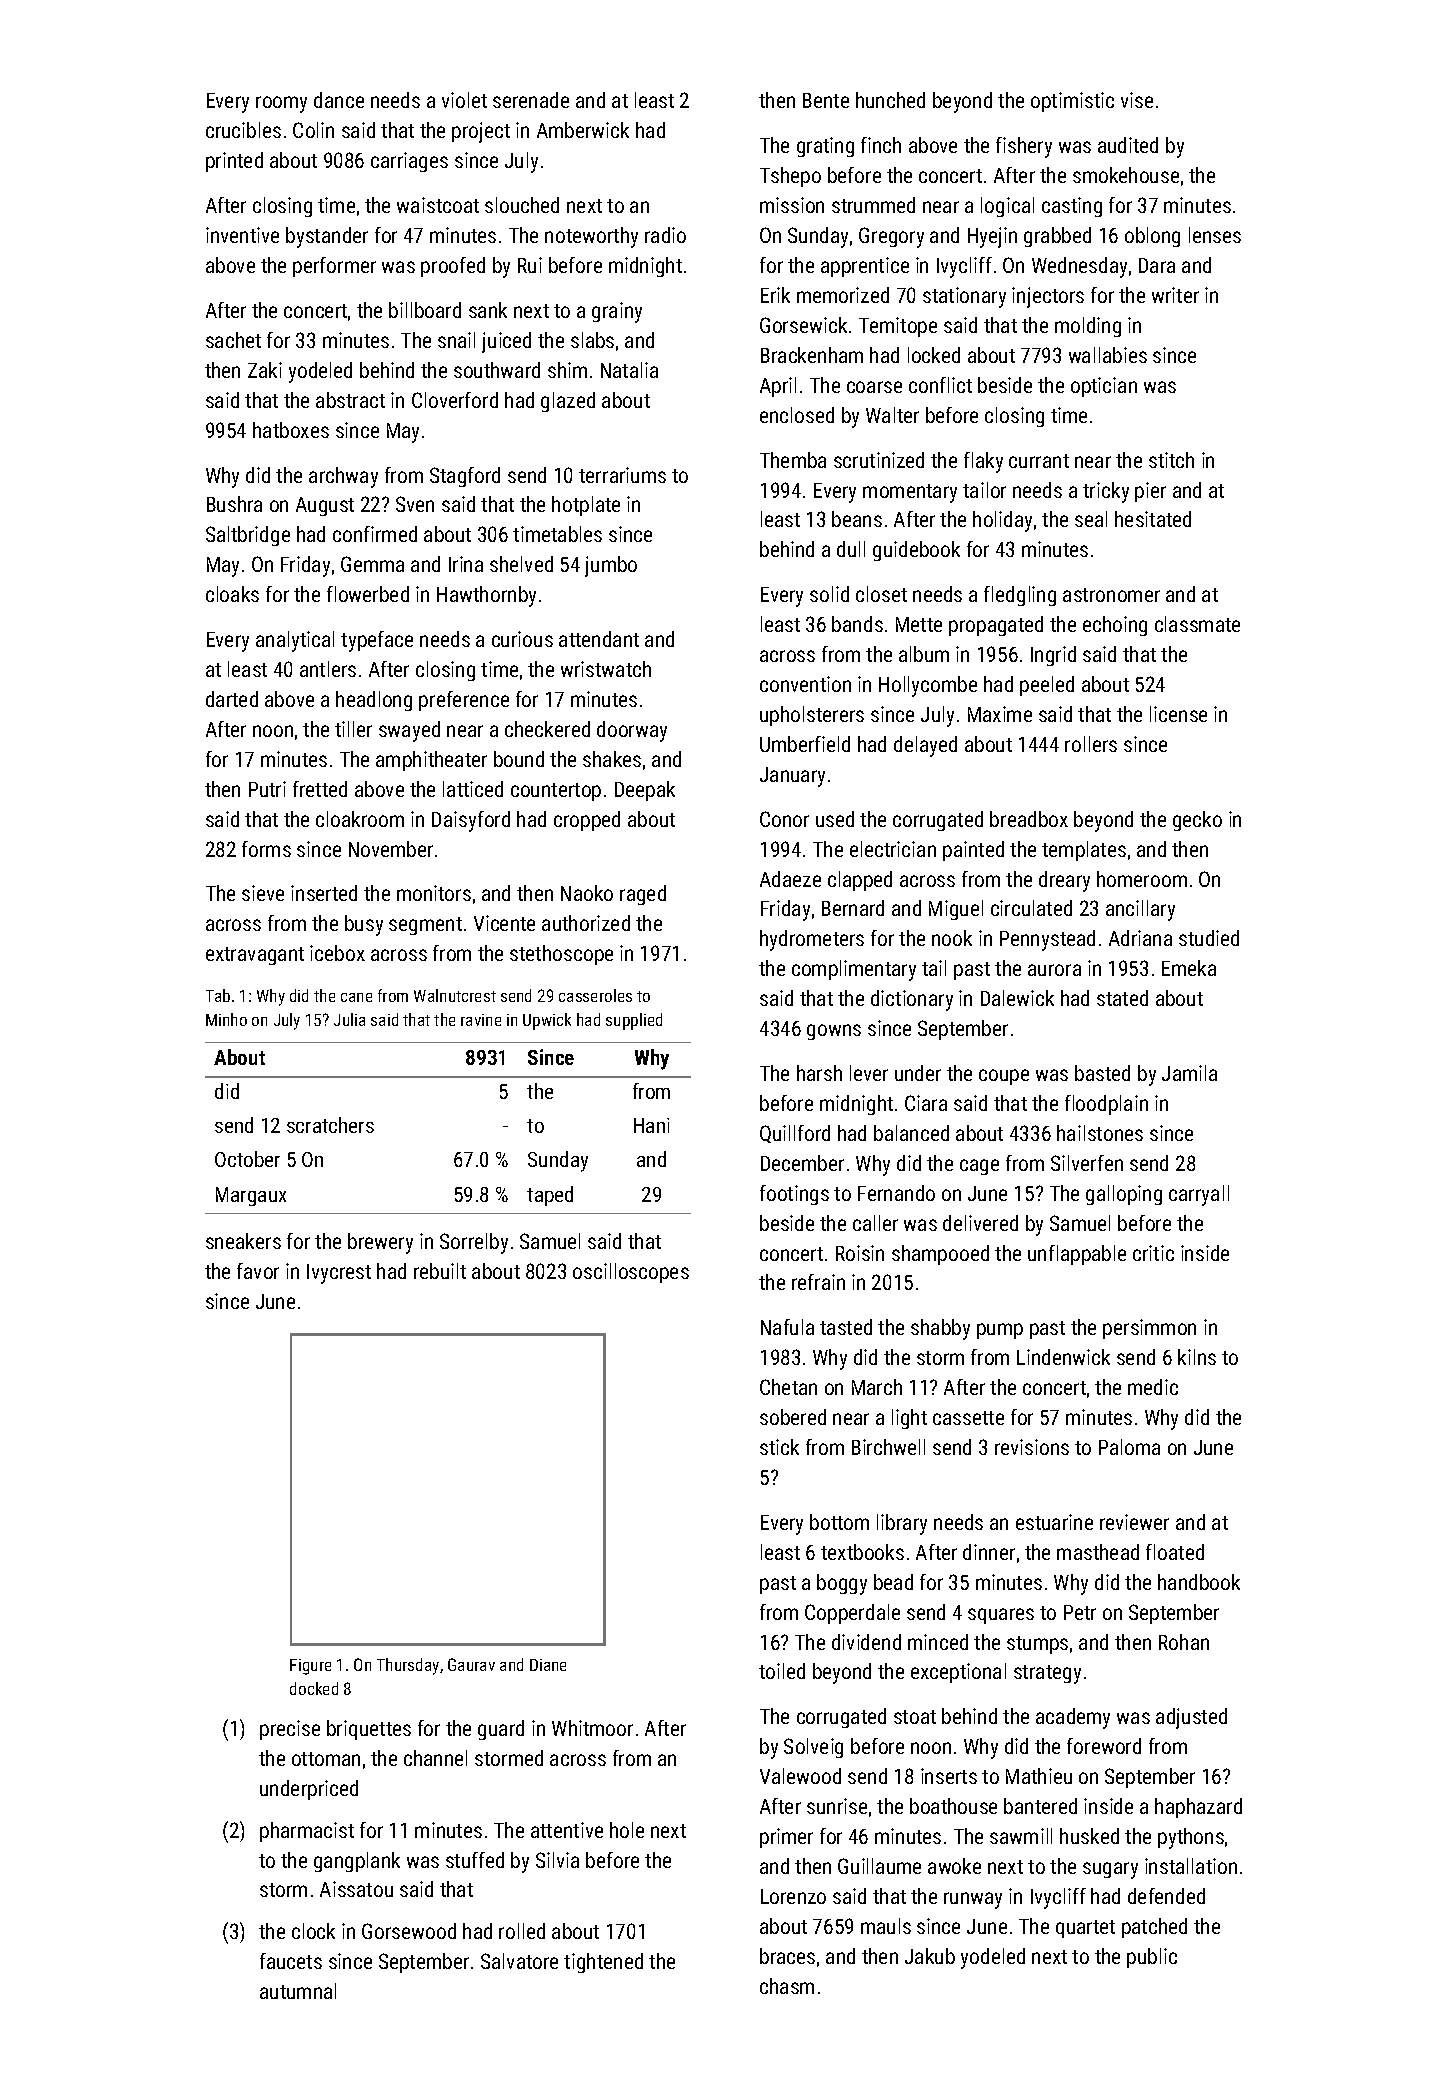  I want to click on toiled, so click(782, 1671).
